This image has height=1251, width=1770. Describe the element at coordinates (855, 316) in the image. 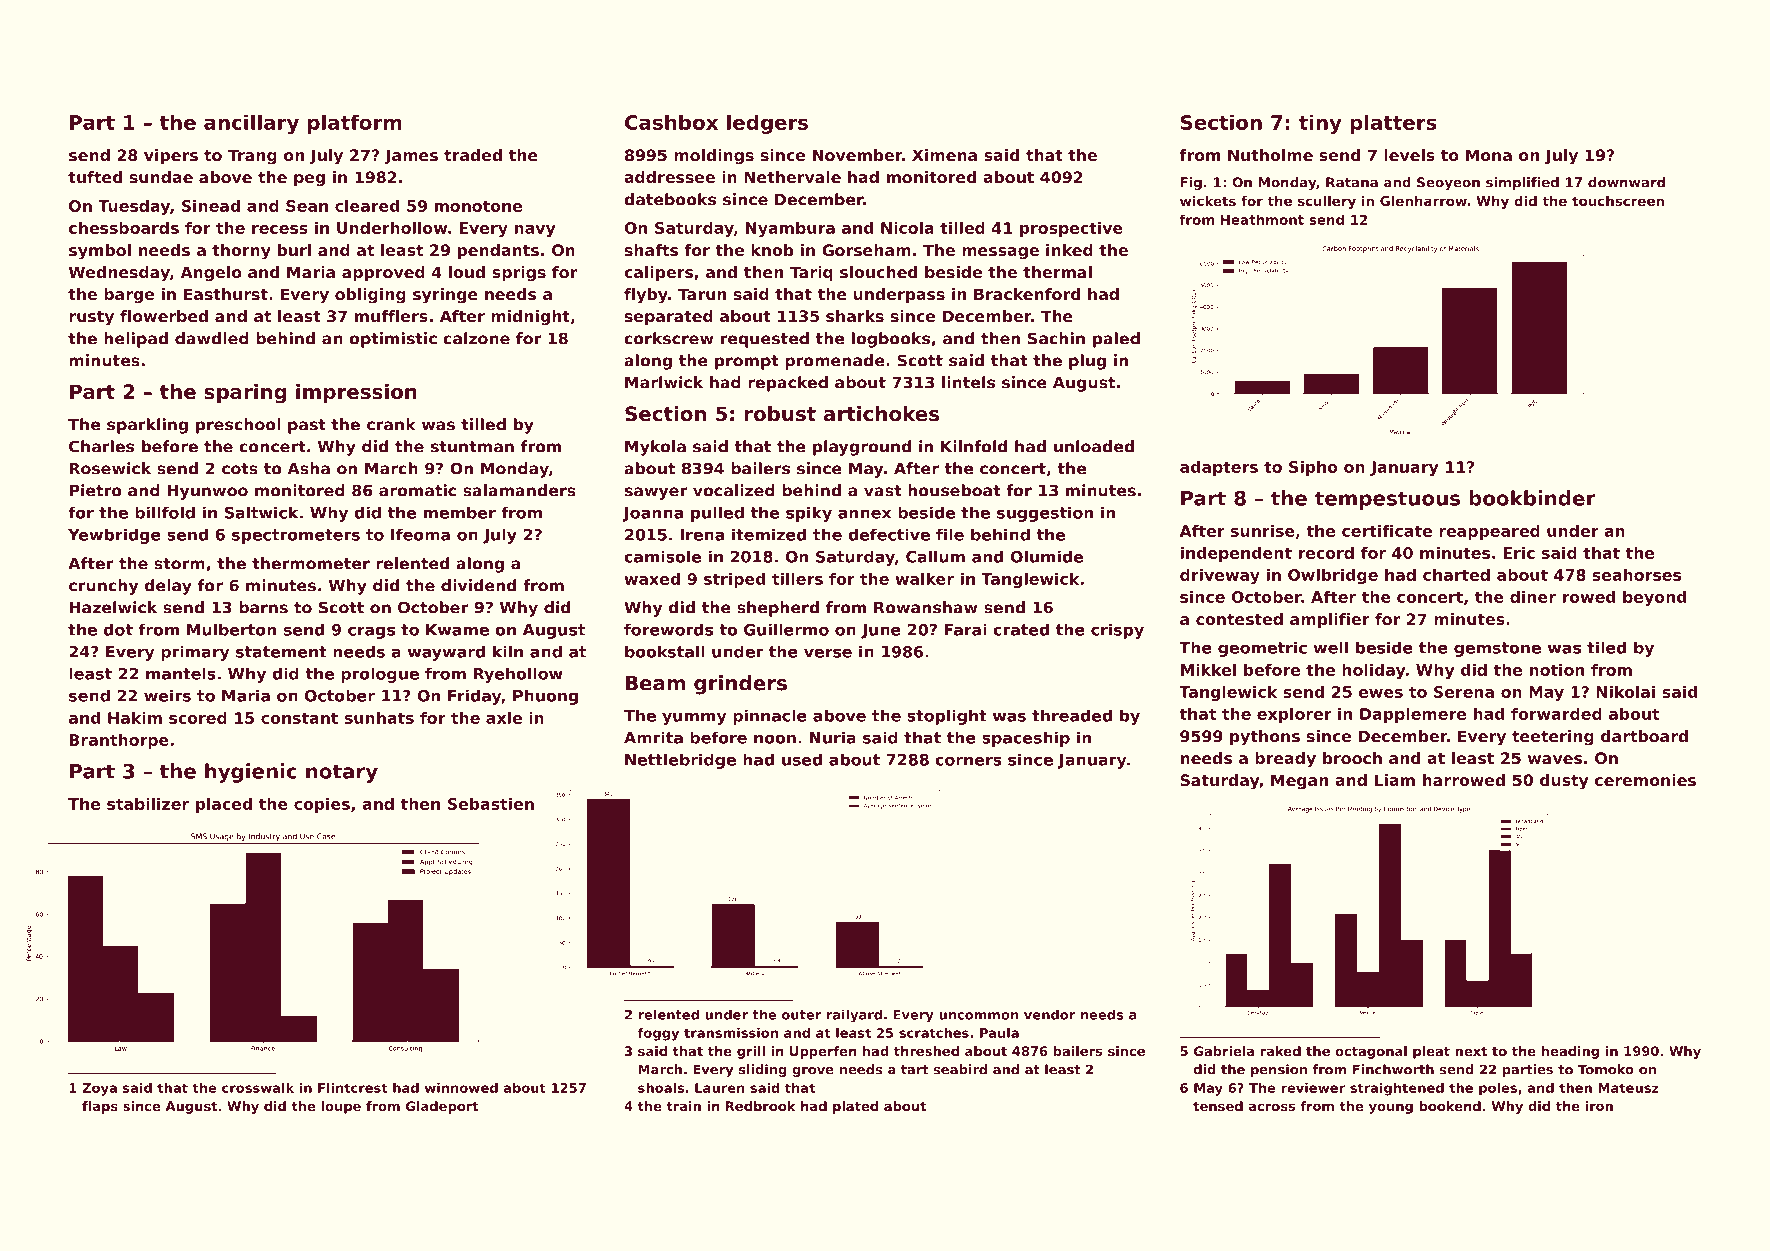

I see `sharks` at that location.
